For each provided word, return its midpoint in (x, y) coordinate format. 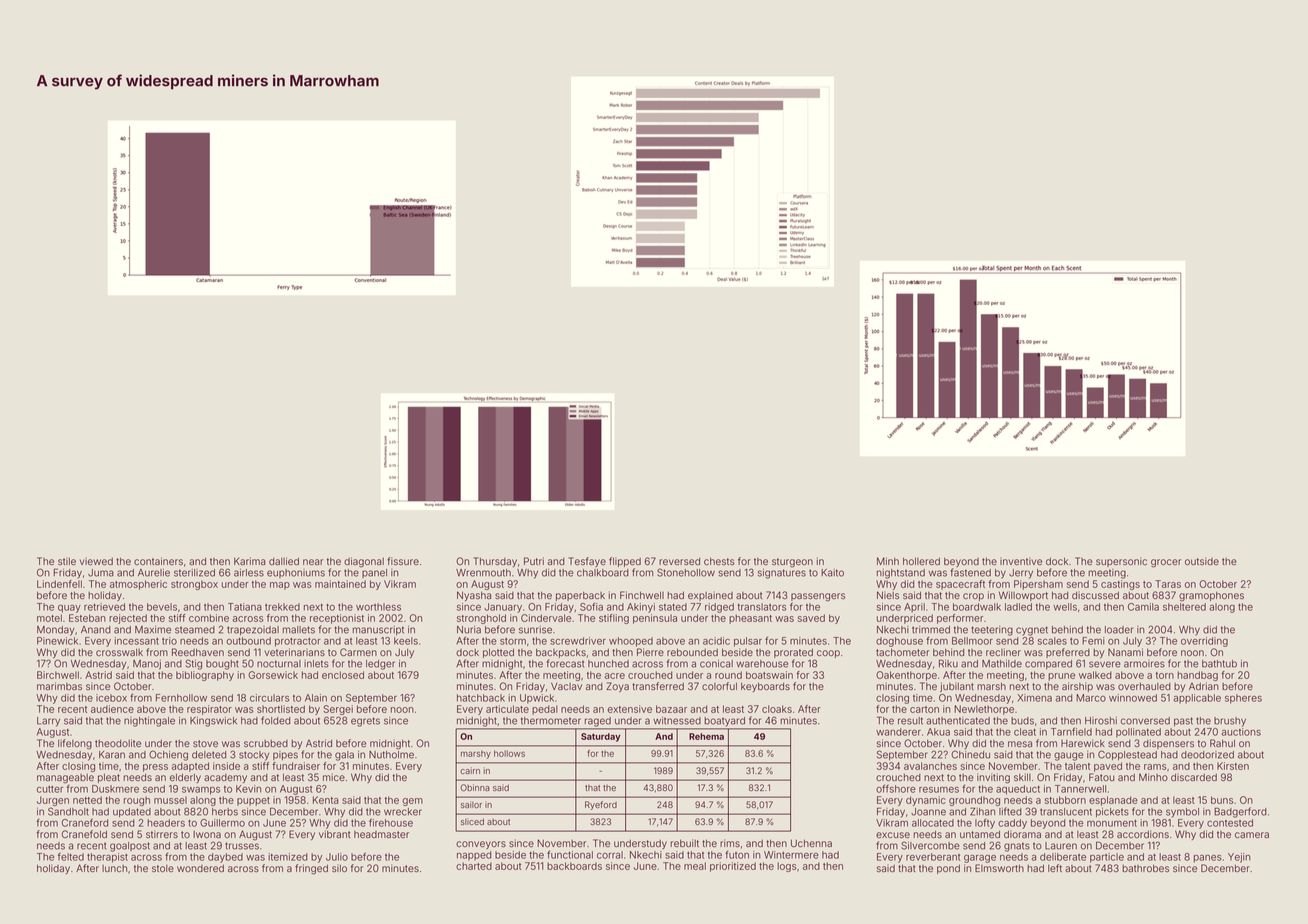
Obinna (475, 787)
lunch (114, 868)
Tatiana (245, 607)
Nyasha (474, 596)
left (1055, 868)
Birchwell (58, 675)
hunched (608, 664)
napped (474, 856)
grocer (1166, 563)
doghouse (899, 642)
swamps (201, 791)
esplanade (1113, 801)
